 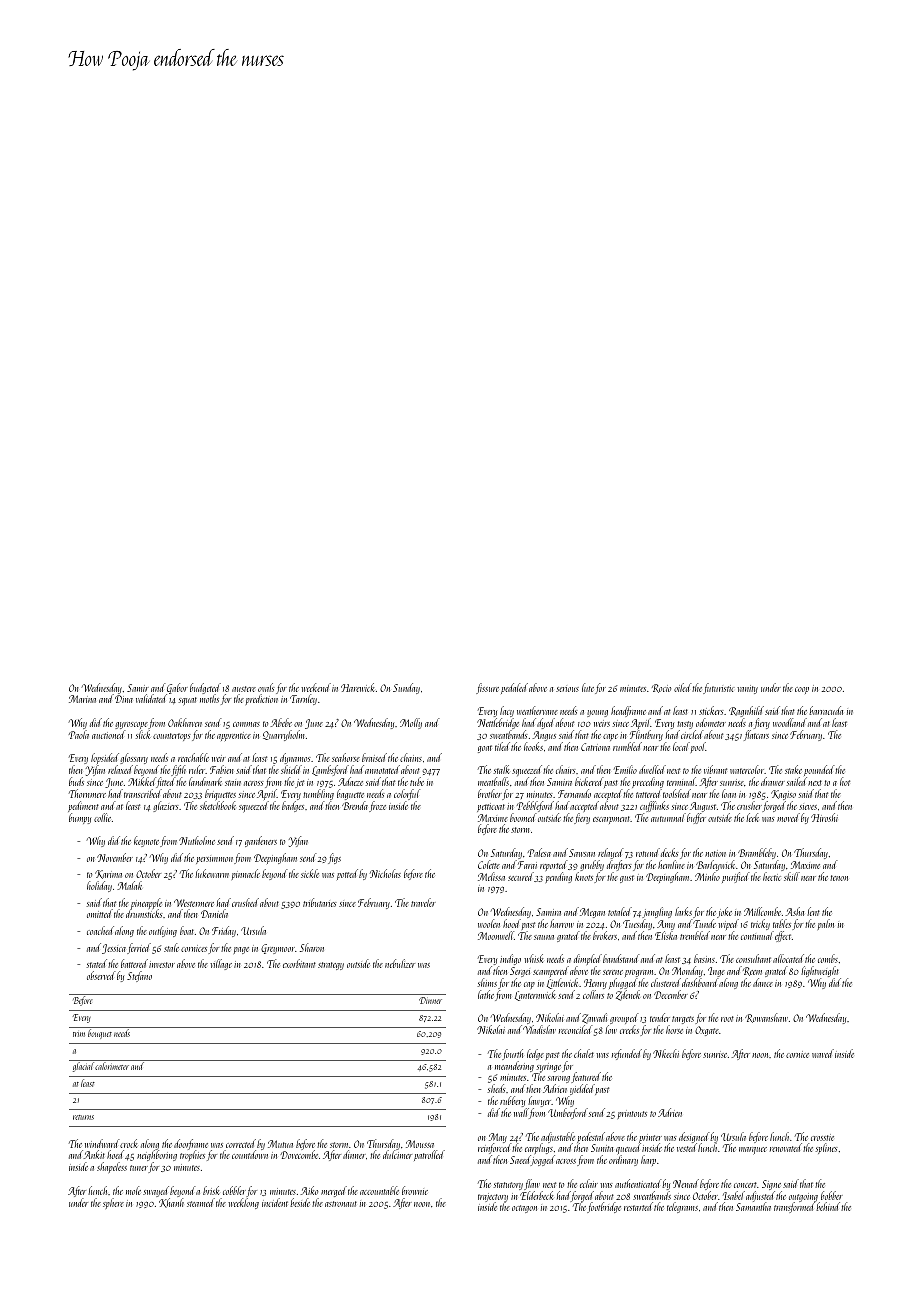 I want to click on printouts, so click(x=632, y=1114).
